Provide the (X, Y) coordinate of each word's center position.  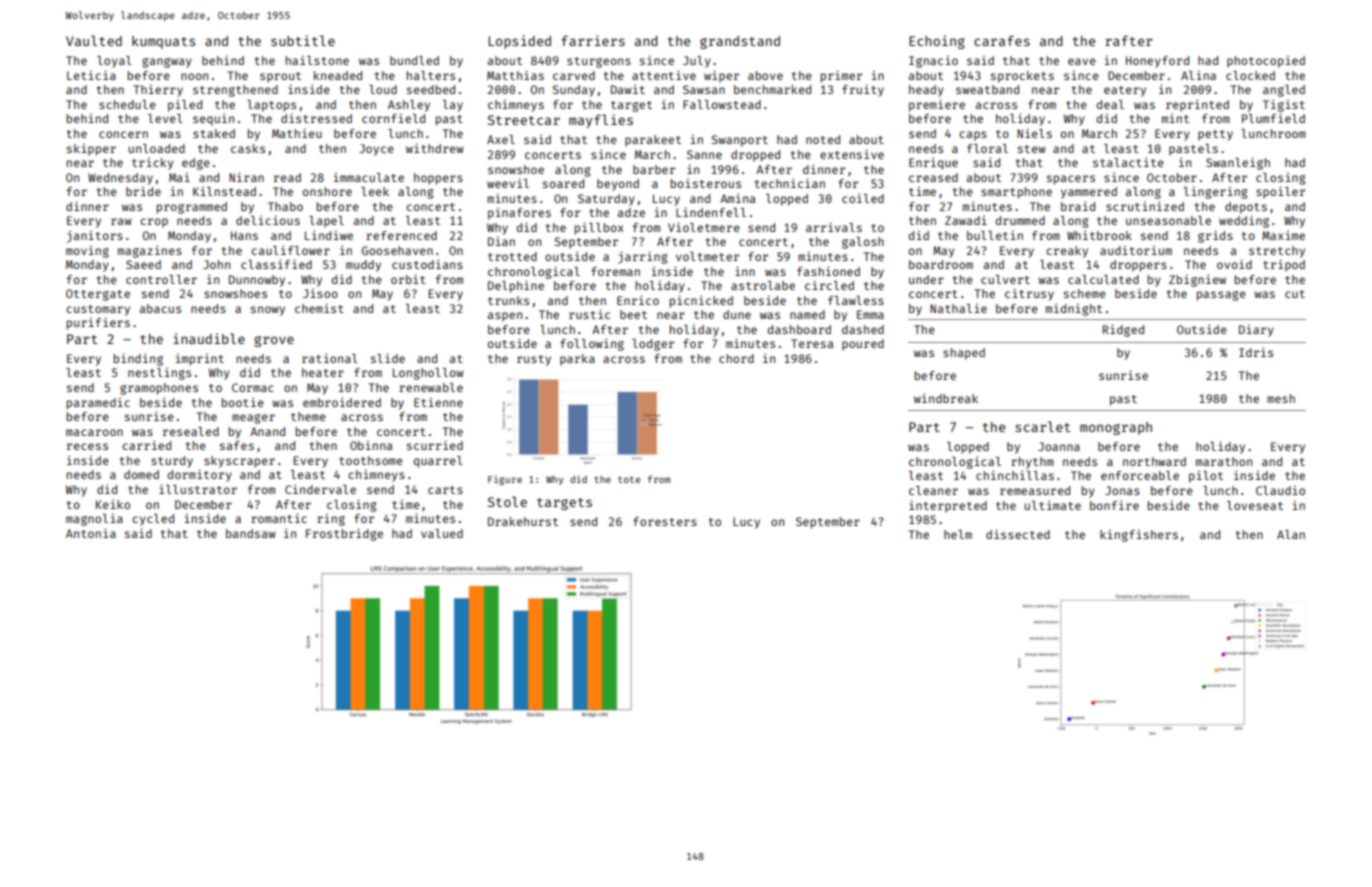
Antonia (91, 533)
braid (1078, 206)
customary (98, 310)
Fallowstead (722, 104)
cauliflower (290, 250)
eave (1082, 61)
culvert (1005, 279)
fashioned (828, 271)
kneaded (338, 75)
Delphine (516, 286)
